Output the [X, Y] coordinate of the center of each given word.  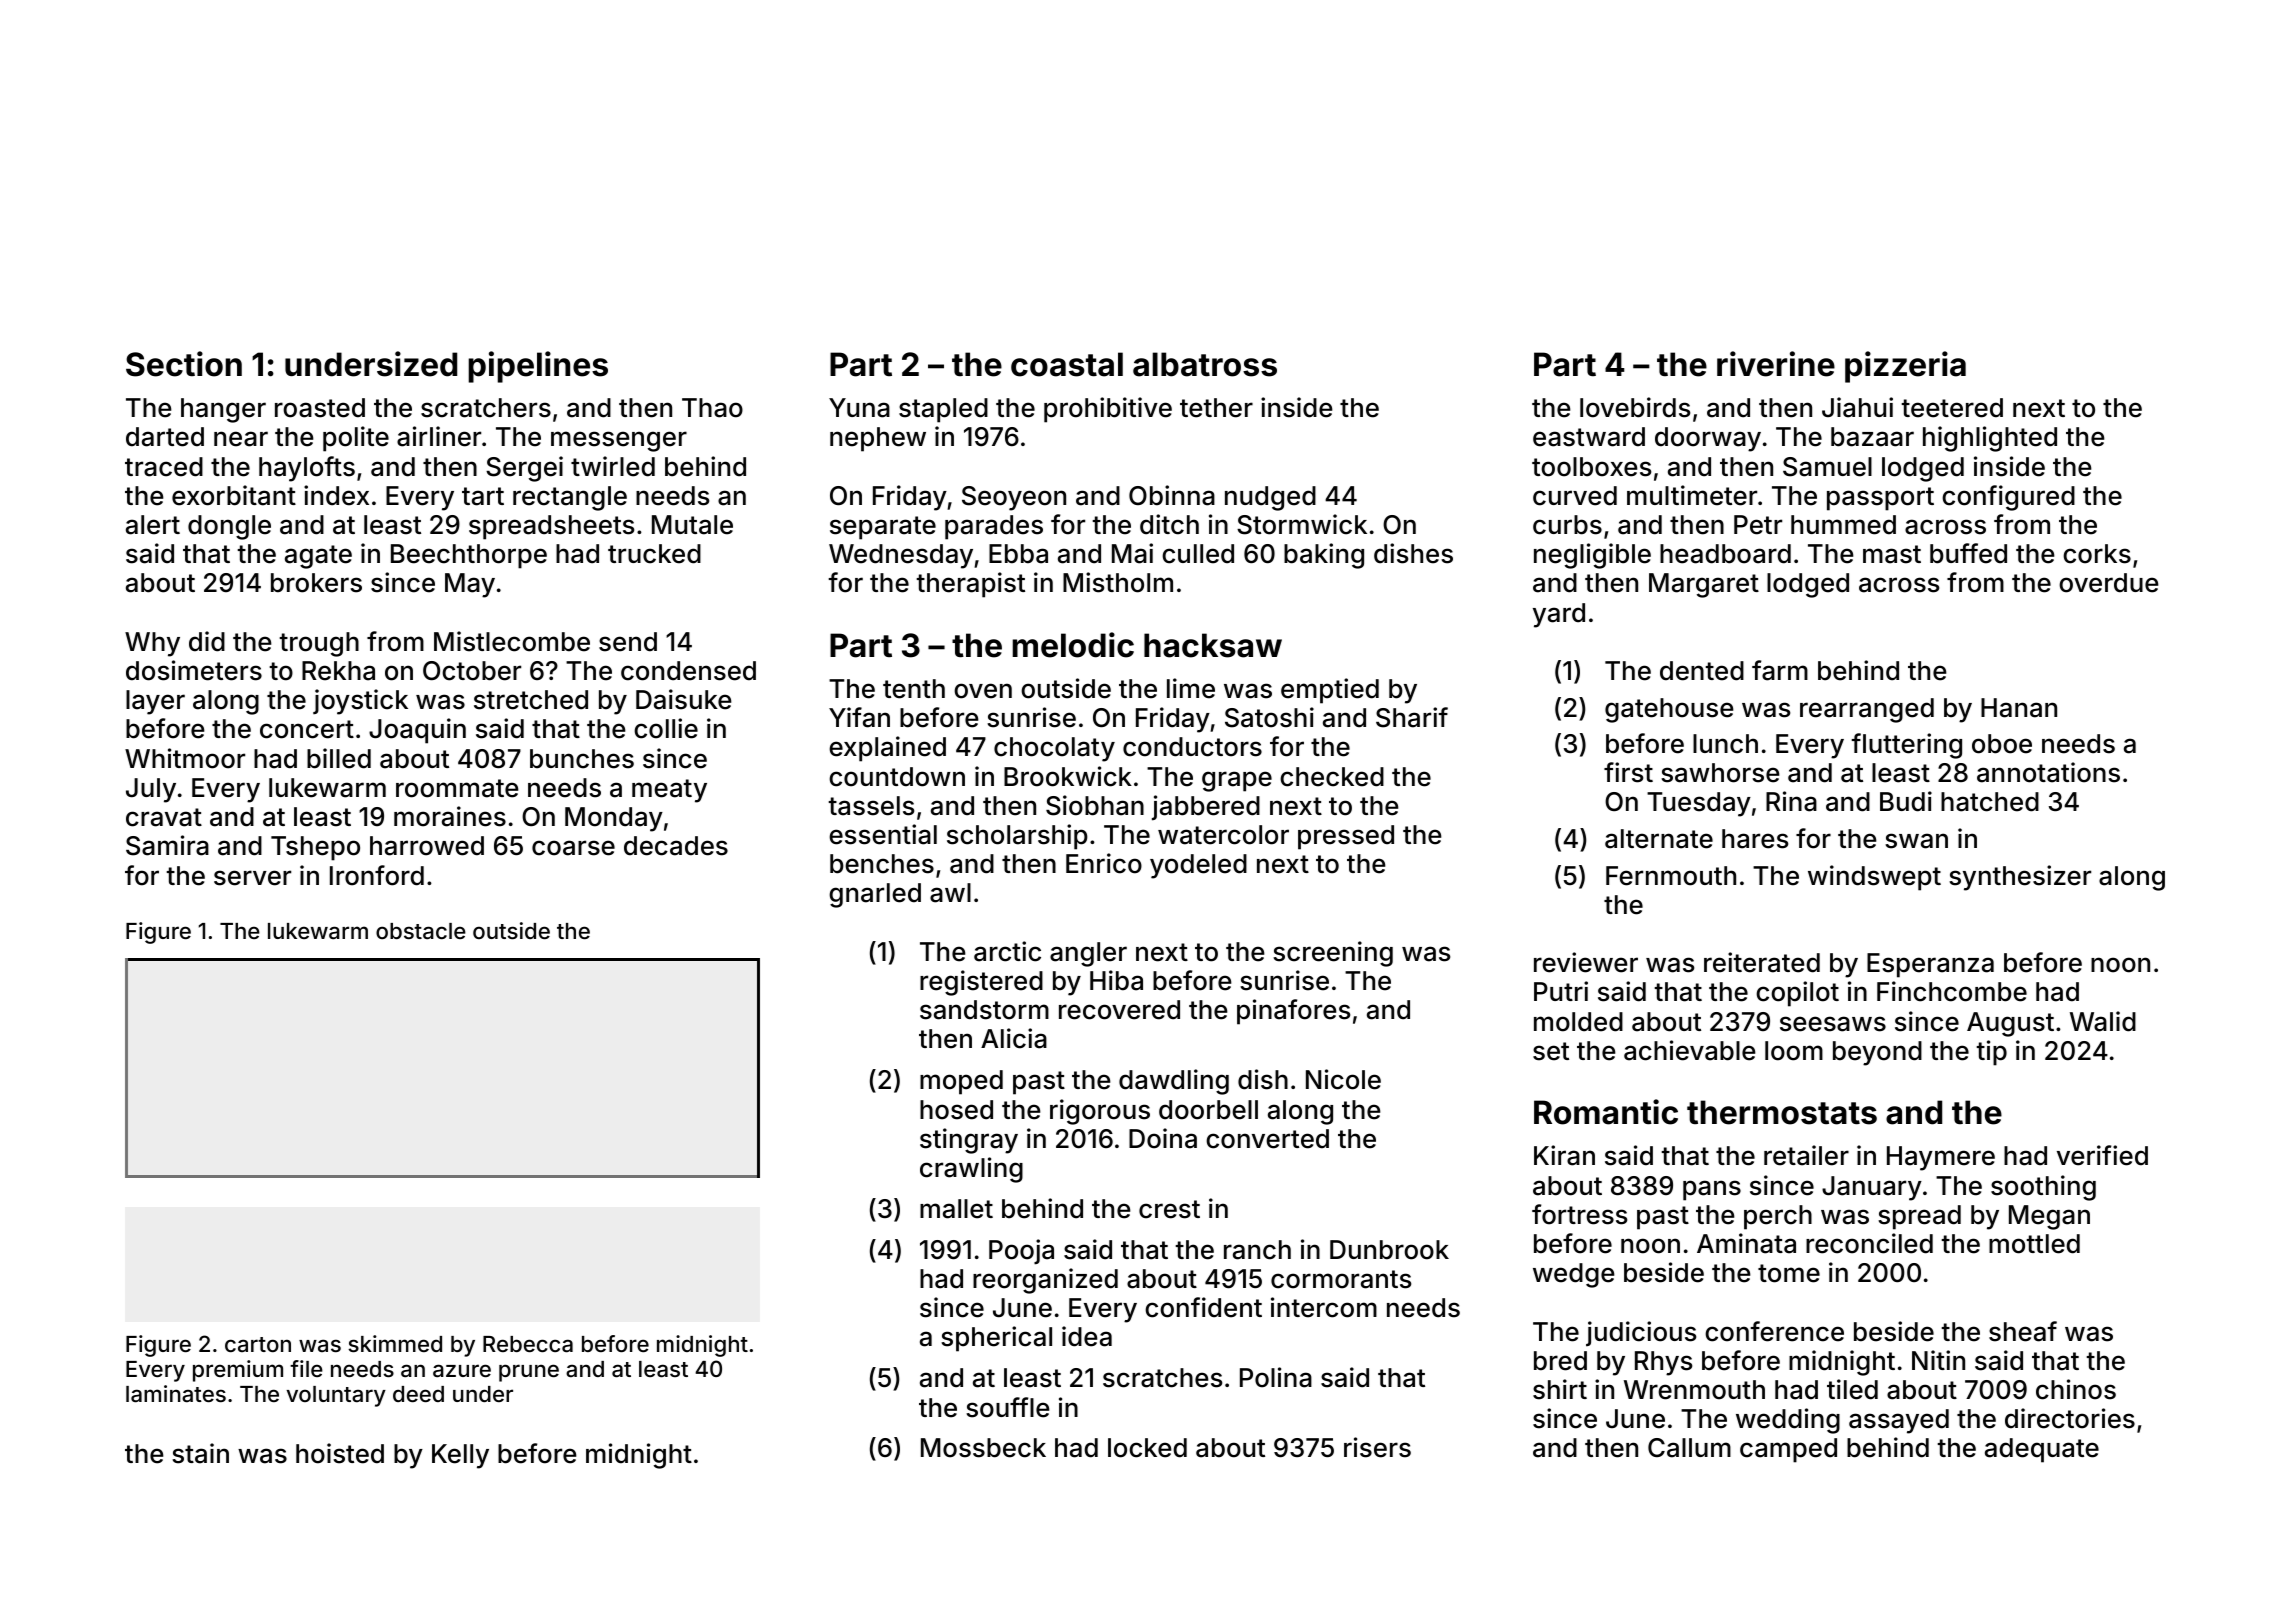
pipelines [538, 367]
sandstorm [984, 1010]
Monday [614, 819]
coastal [1067, 364]
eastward [1589, 437]
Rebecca [528, 1344]
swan [1916, 841]
